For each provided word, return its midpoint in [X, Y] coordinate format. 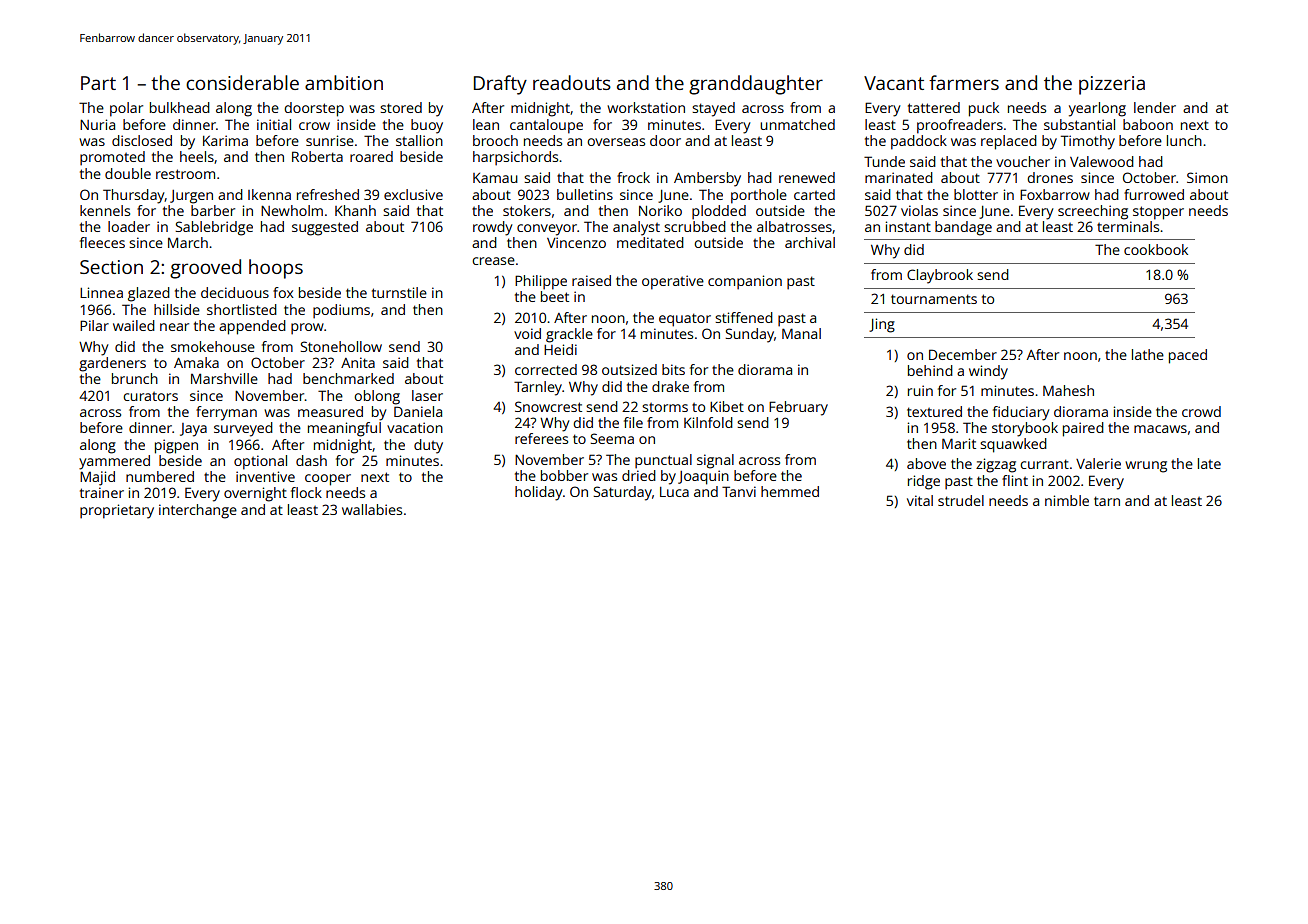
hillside [177, 309]
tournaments [934, 299]
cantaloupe [546, 126]
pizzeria [1112, 85]
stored [401, 107]
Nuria [97, 124]
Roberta [317, 156]
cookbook [1156, 249]
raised [591, 280]
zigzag [996, 465]
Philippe [541, 282]
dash [311, 460]
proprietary [117, 511]
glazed [149, 294]
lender [1155, 107]
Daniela [418, 411]
